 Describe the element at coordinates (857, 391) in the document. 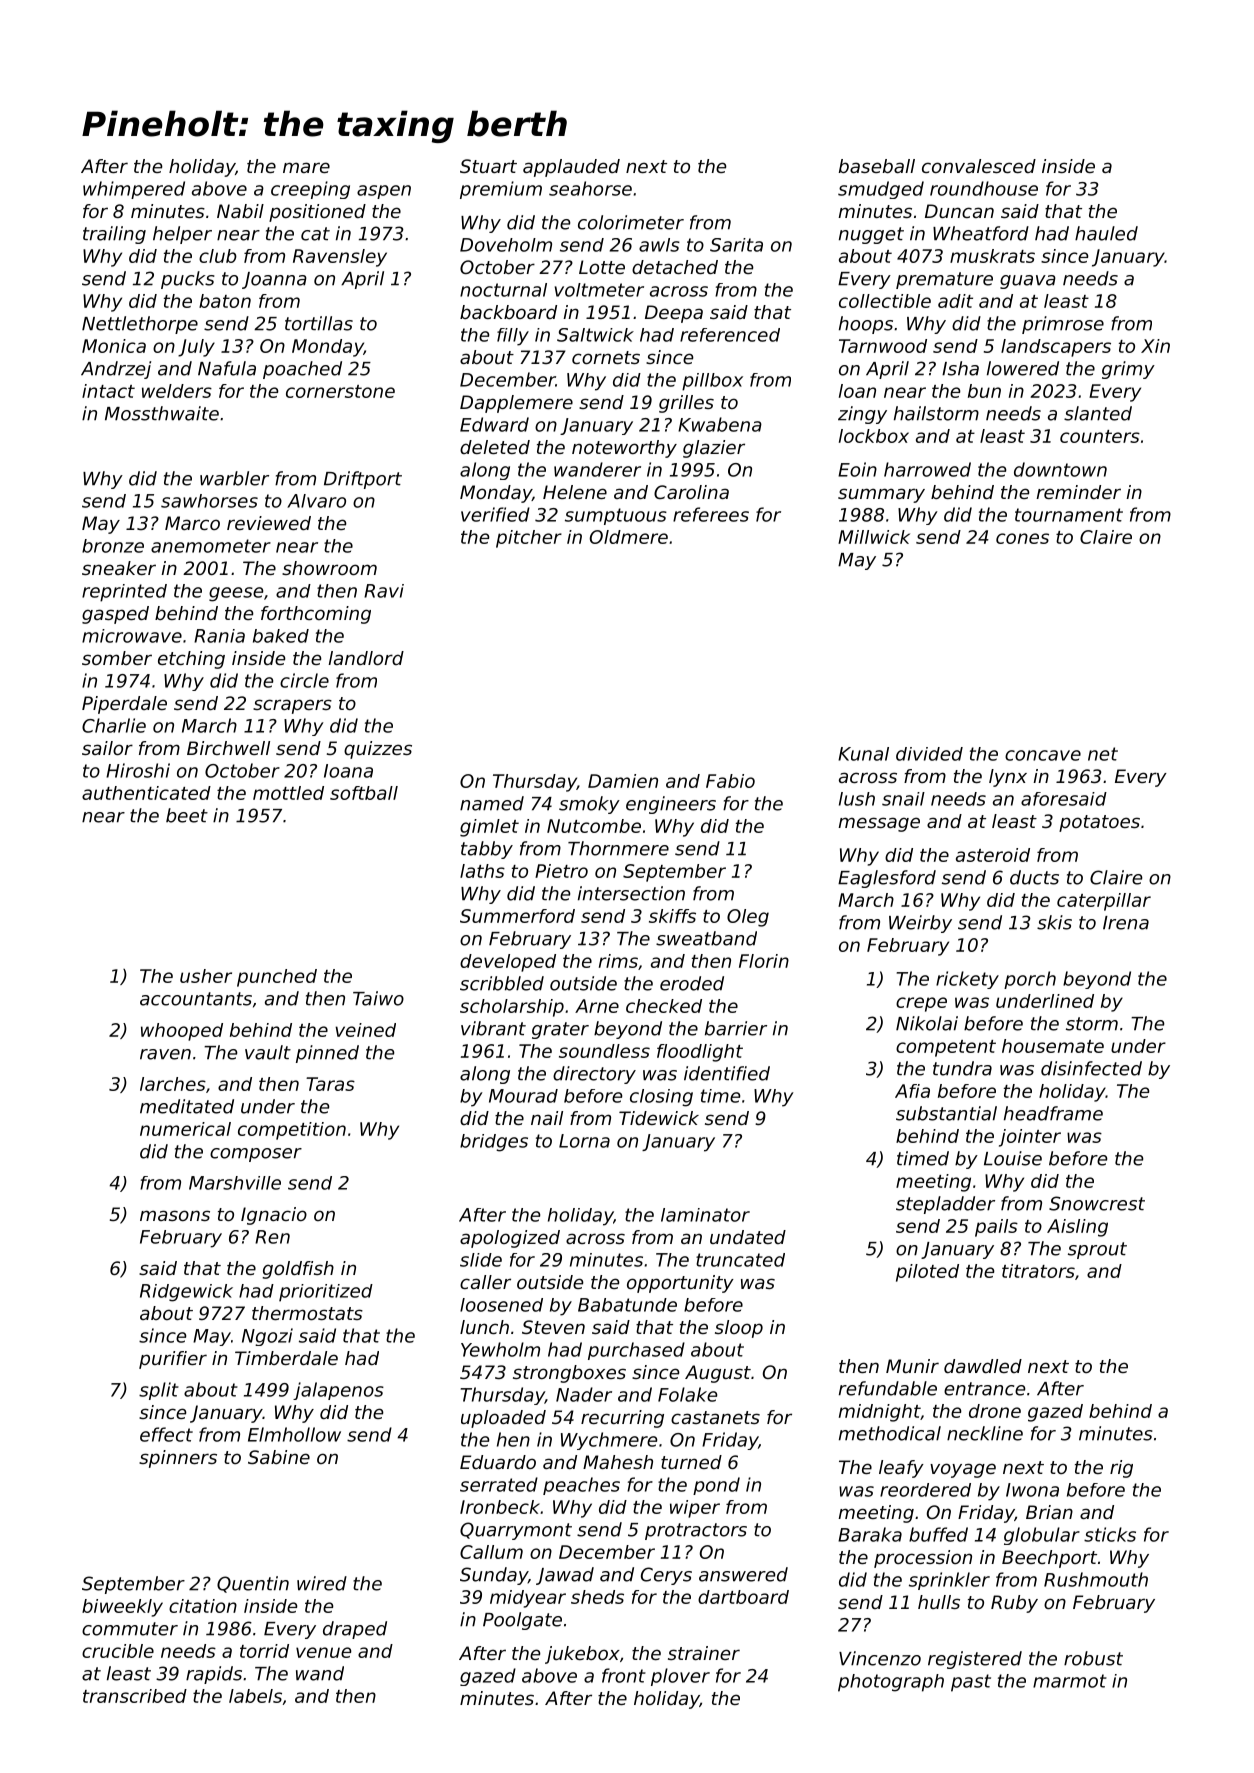

I see `loan` at that location.
